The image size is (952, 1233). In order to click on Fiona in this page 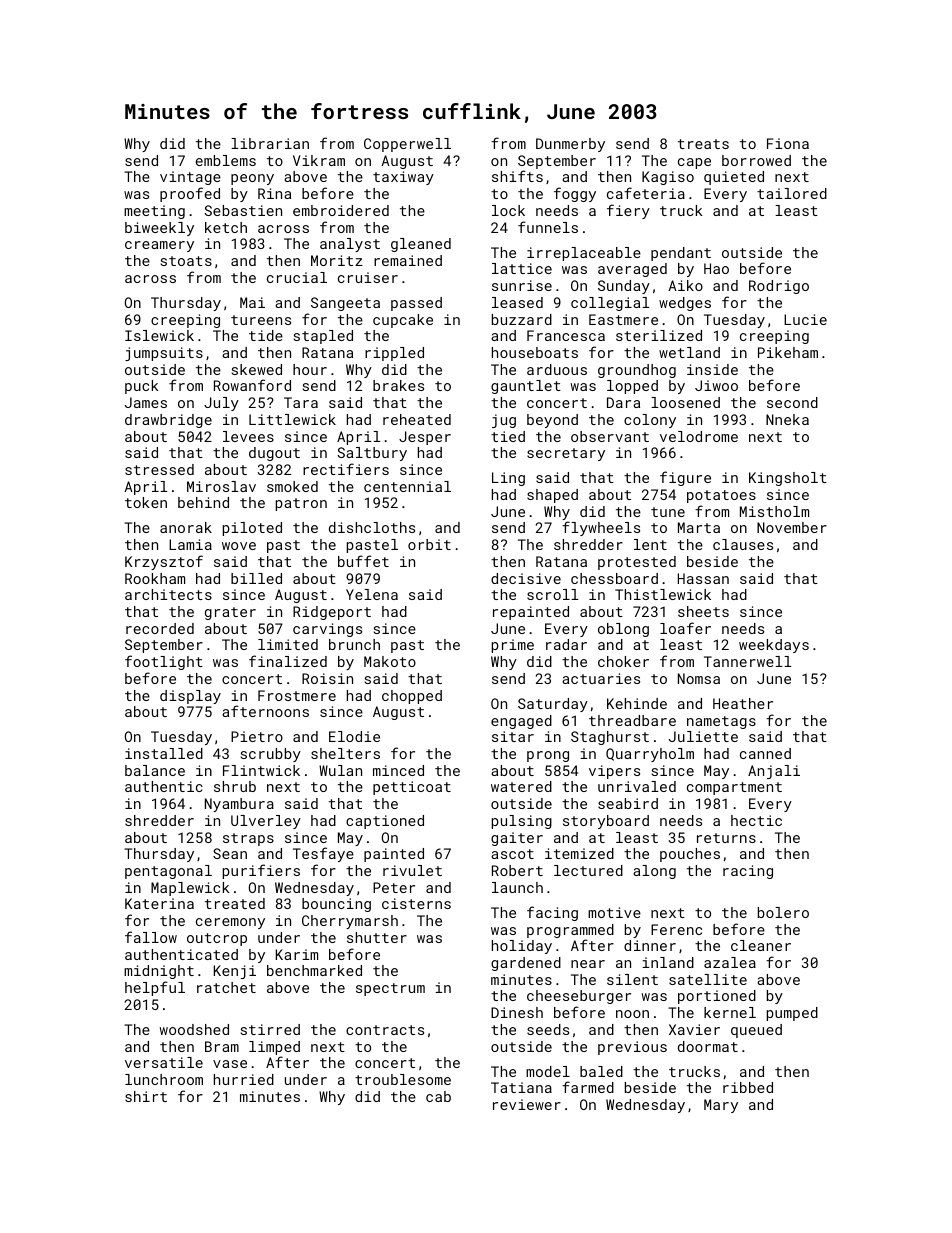, I will do `click(788, 143)`.
